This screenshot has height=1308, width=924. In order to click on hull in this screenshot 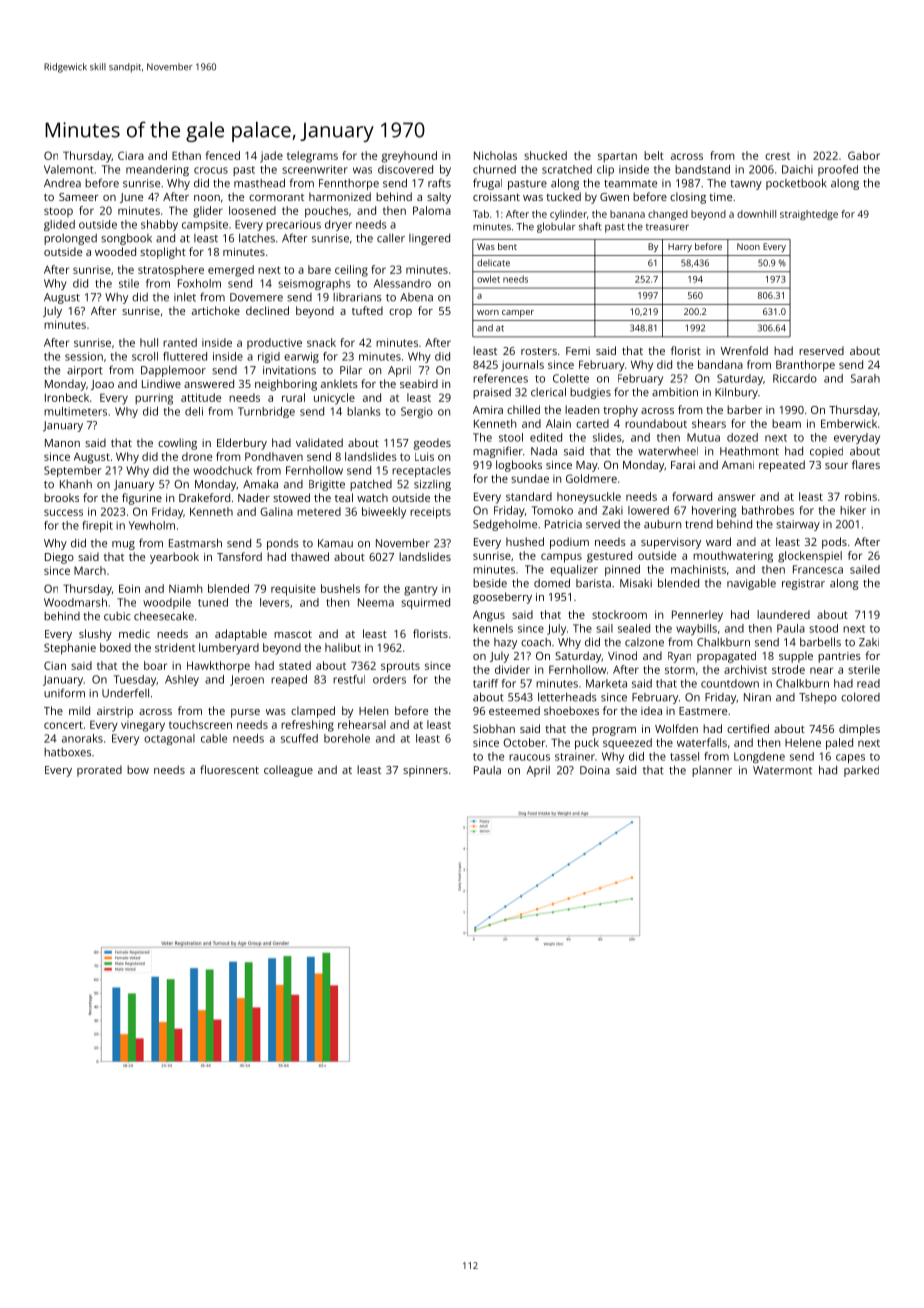, I will do `click(149, 342)`.
